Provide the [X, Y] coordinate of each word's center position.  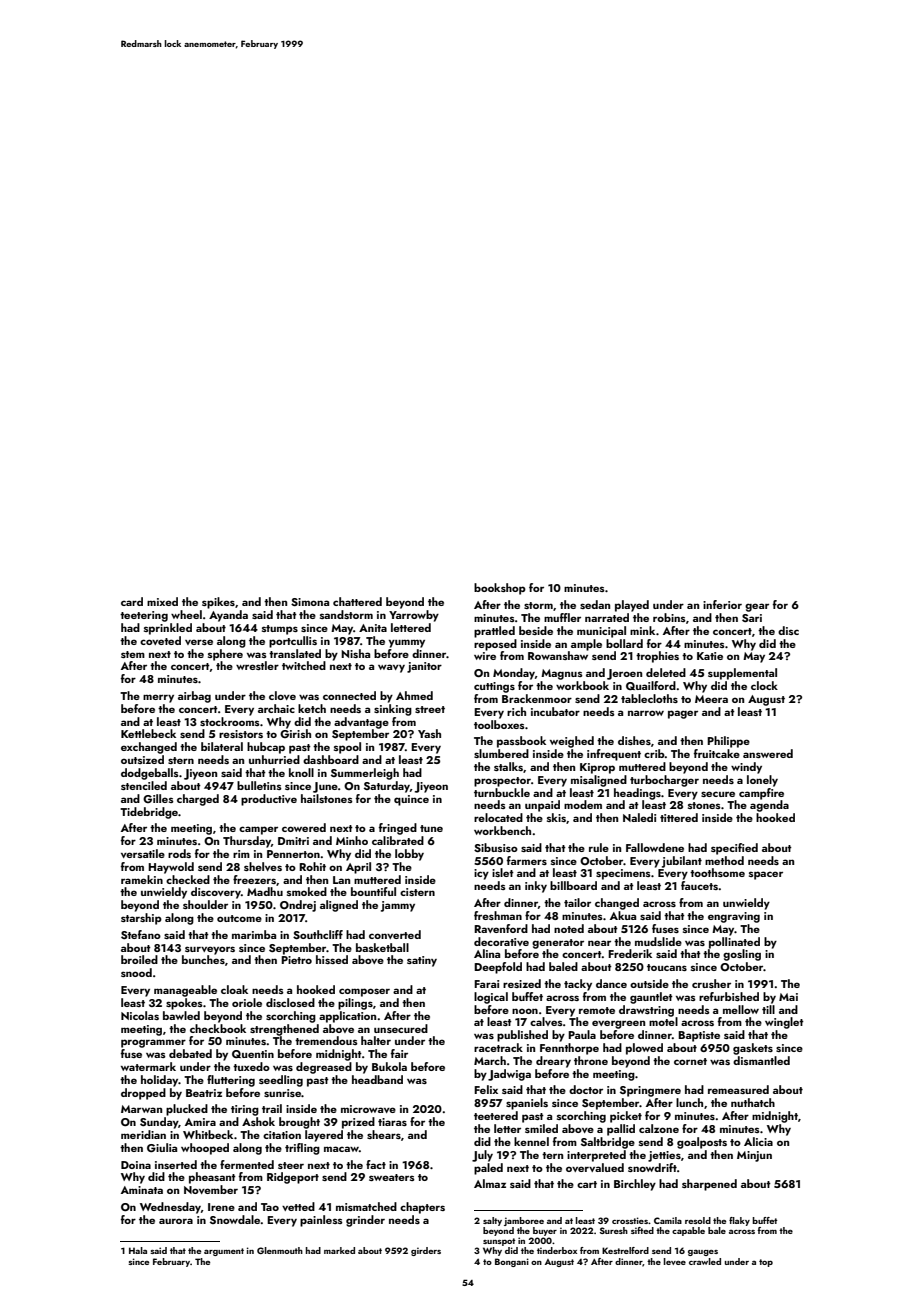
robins [669, 617]
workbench [502, 830]
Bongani [512, 1262]
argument [224, 1252]
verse [199, 642]
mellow [741, 1009]
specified [734, 849]
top [766, 1263]
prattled [494, 632]
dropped [143, 1094]
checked [188, 879]
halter [376, 1040]
